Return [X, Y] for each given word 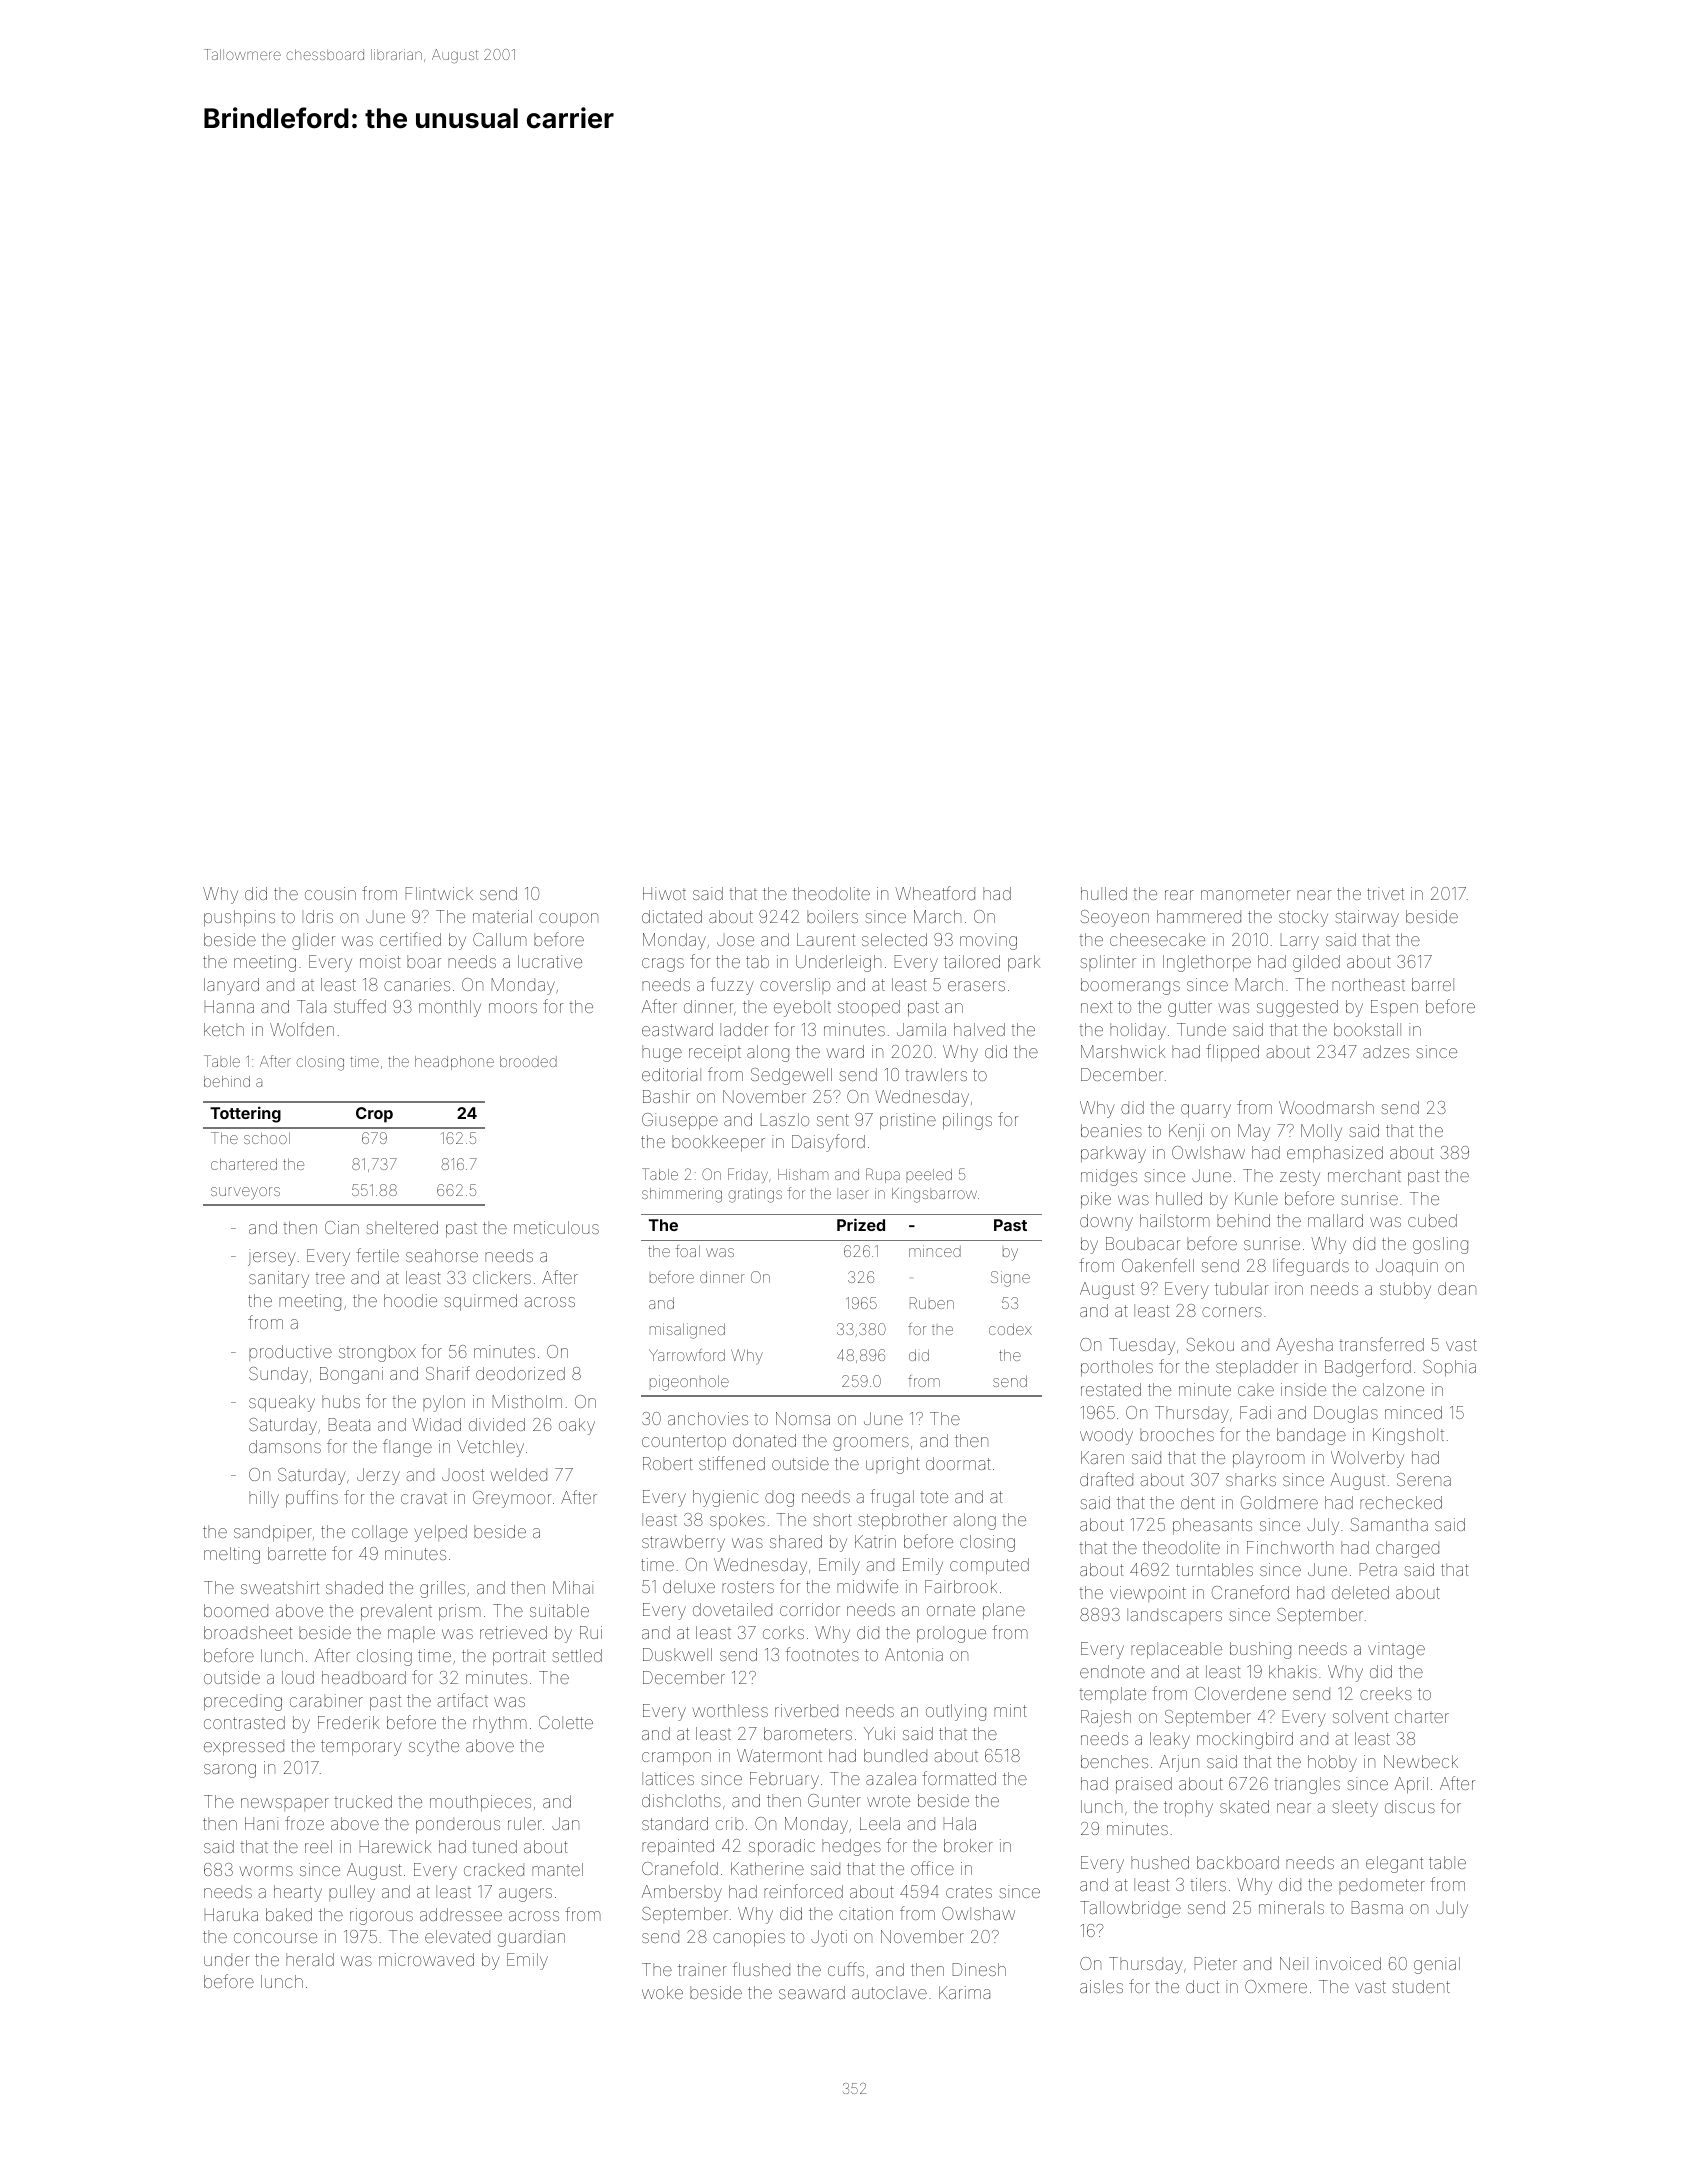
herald [310, 1959]
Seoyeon [1114, 918]
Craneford [1250, 1592]
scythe [434, 1747]
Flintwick [439, 893]
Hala [960, 1823]
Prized [861, 1224]
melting [232, 1555]
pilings [967, 1121]
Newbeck [1421, 1761]
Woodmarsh [1326, 1107]
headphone [454, 1063]
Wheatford [935, 893]
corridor [810, 1609]
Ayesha [1304, 1346]
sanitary [279, 1279]
